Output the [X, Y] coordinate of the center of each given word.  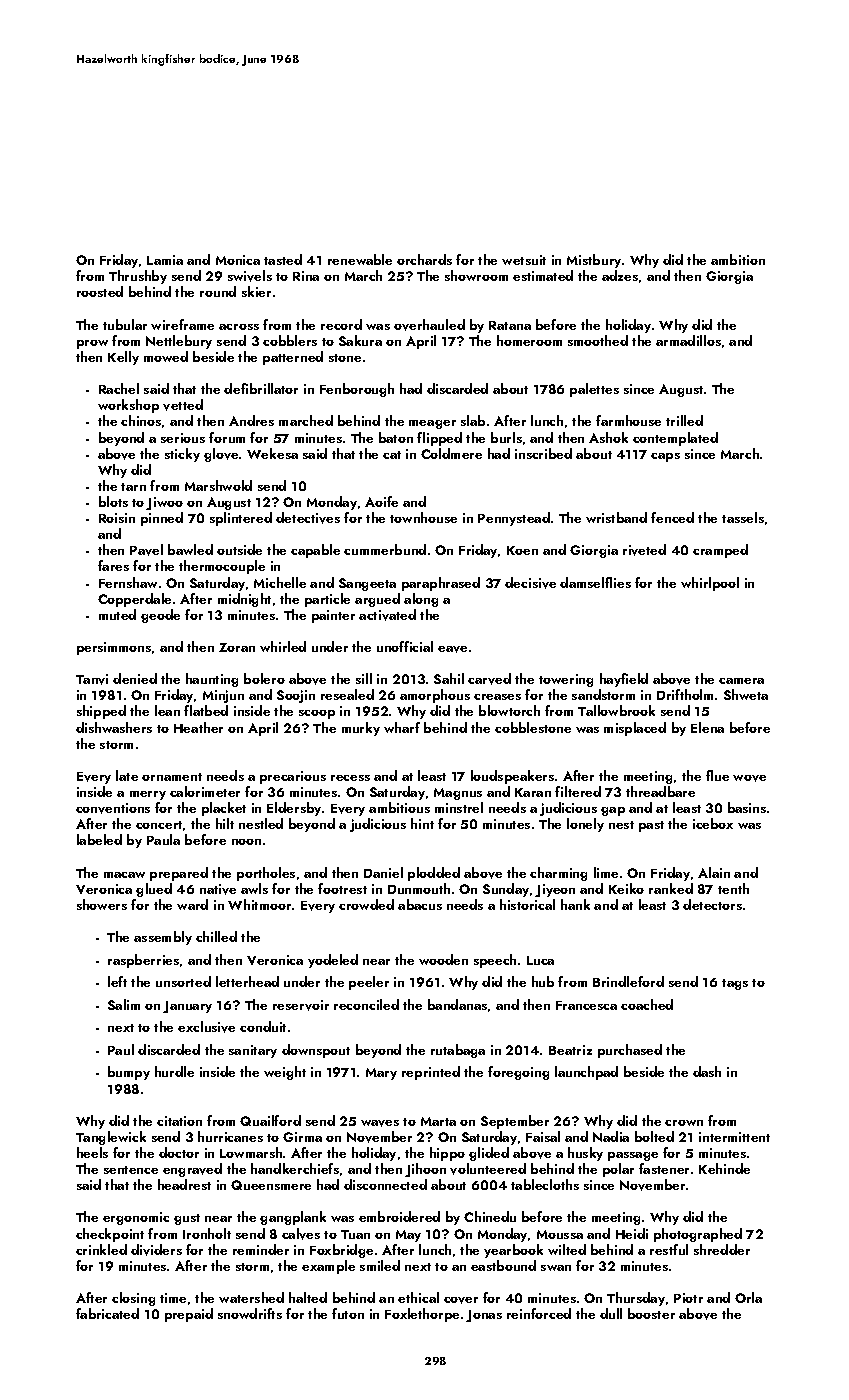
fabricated [107, 1313]
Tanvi [92, 679]
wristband [616, 517]
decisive [530, 583]
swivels [250, 276]
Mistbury [594, 261]
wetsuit [524, 260]
